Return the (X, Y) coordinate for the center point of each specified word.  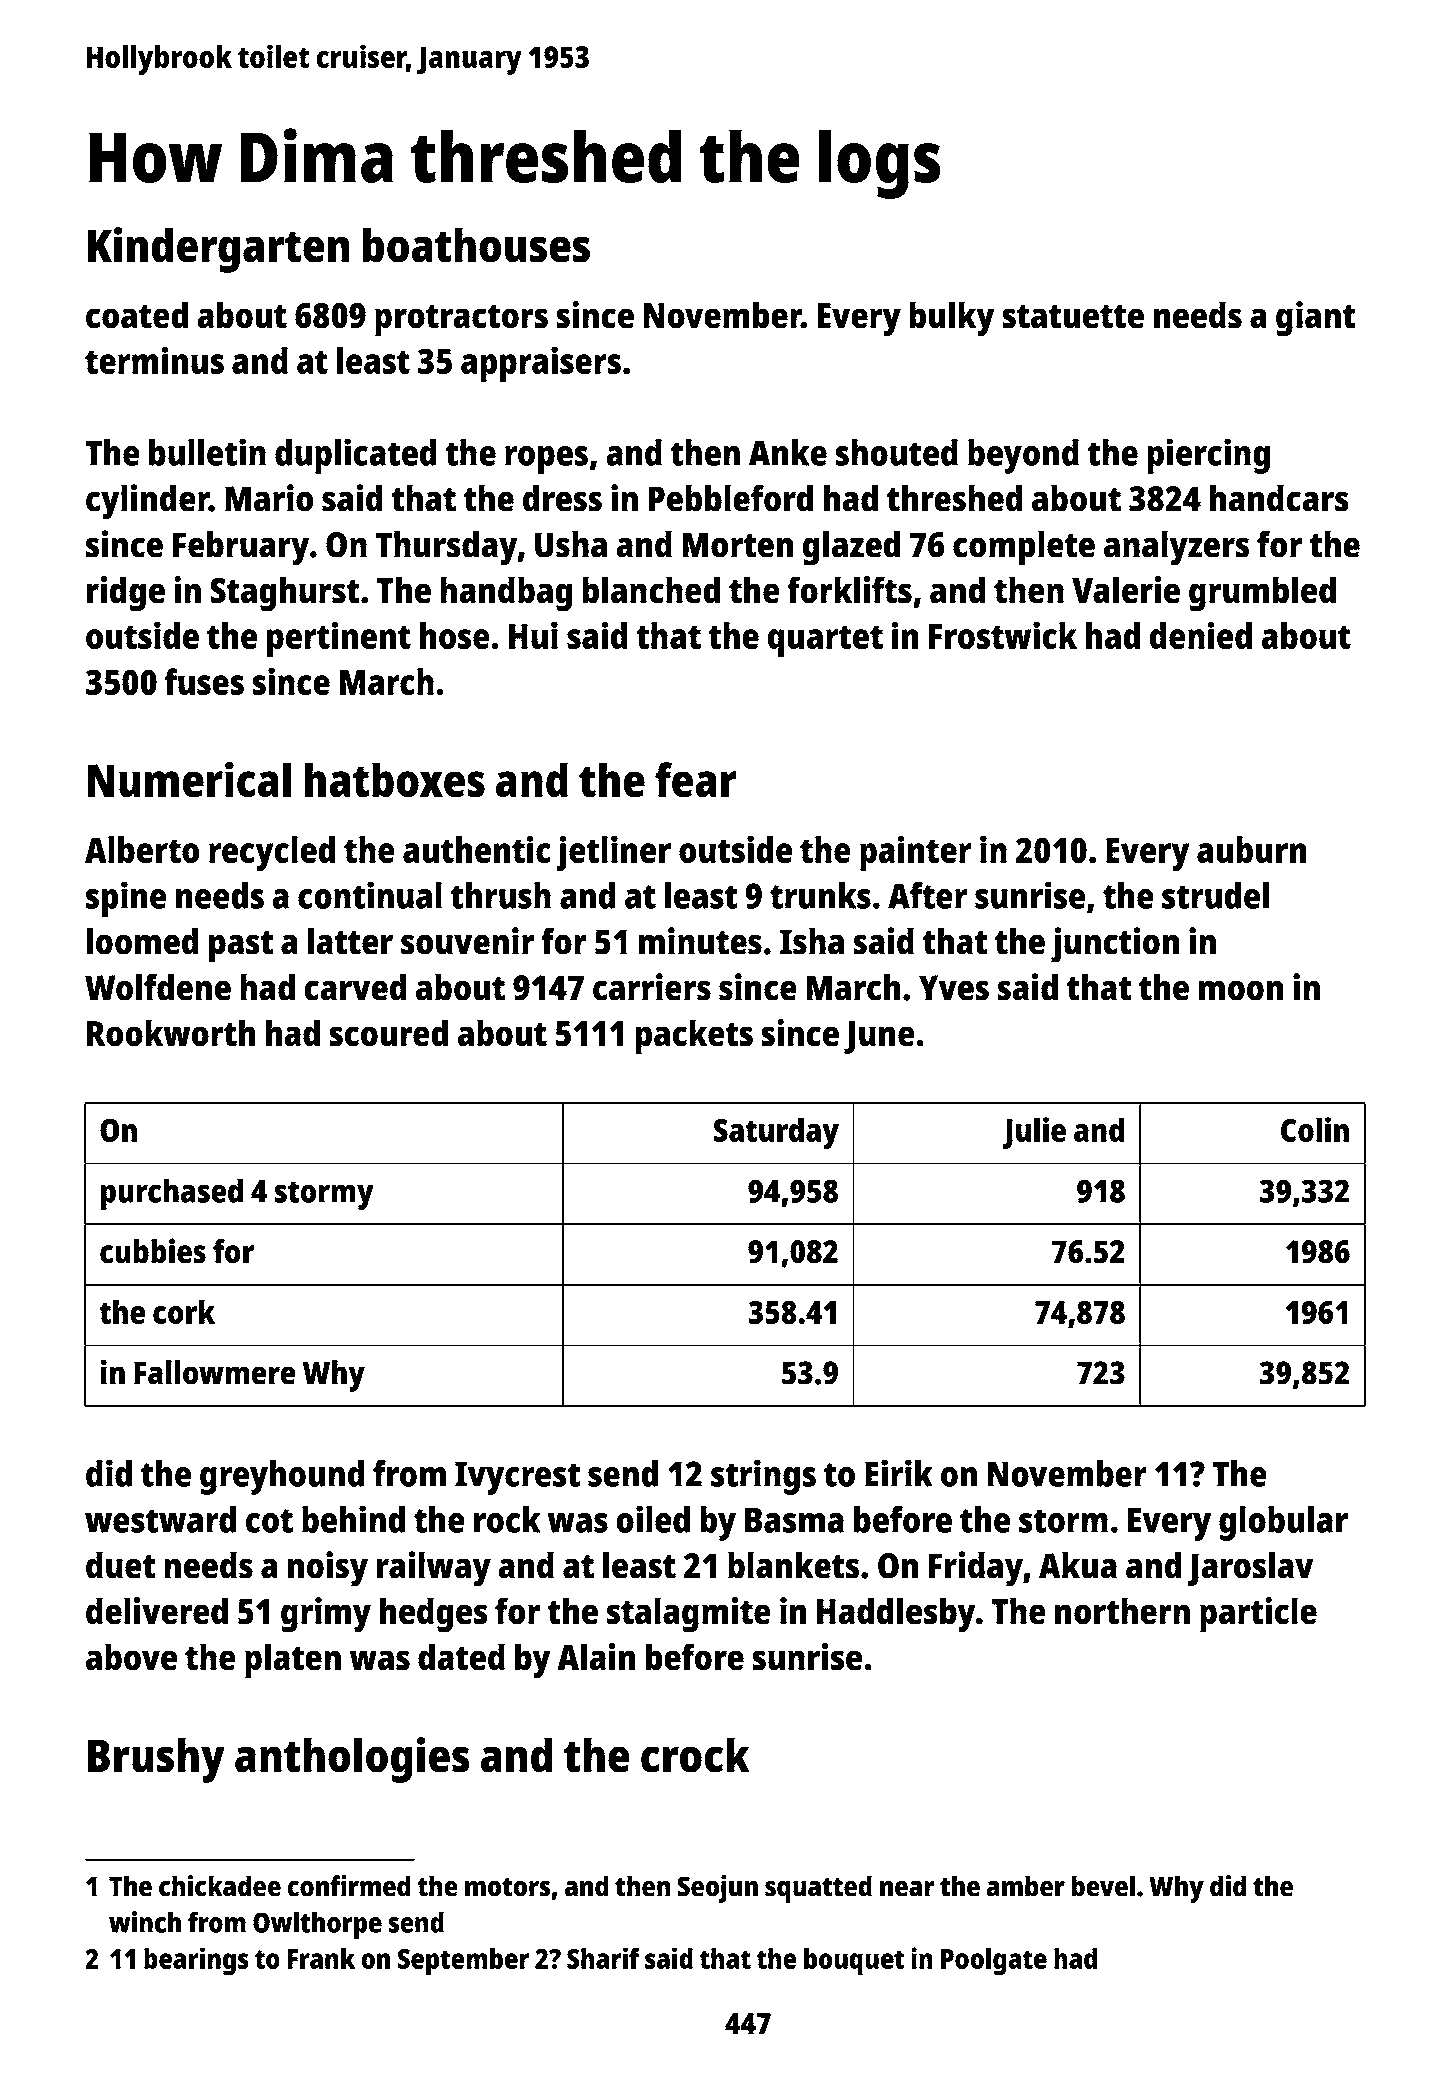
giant (1316, 319)
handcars (1279, 498)
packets (694, 1037)
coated (137, 315)
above (131, 1657)
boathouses (476, 245)
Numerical (189, 779)
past (241, 947)
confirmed (349, 1886)
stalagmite (689, 1615)
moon (1241, 990)
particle (1258, 1615)
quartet (825, 641)
